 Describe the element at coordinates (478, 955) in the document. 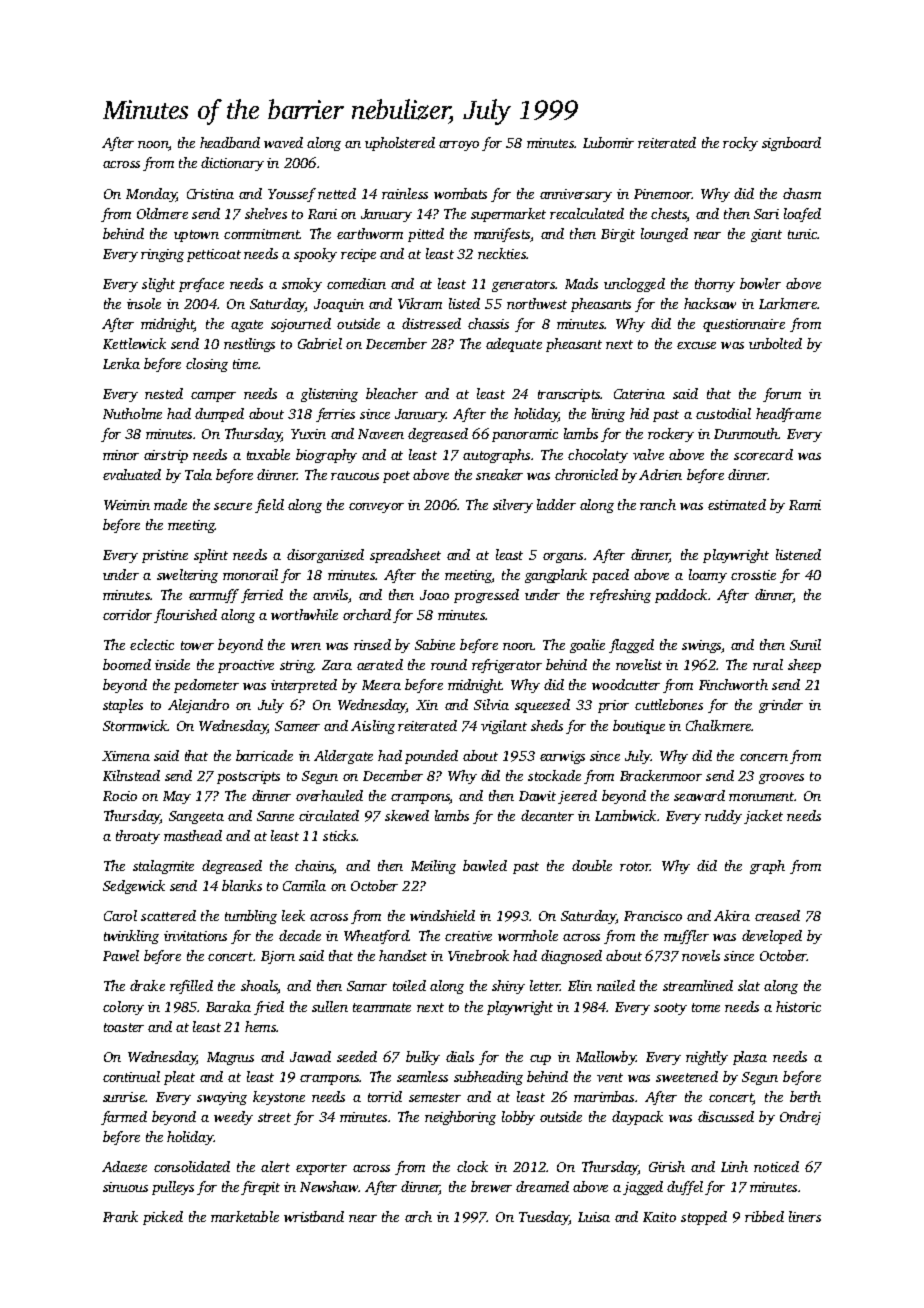

I see `Vinebrook` at that location.
